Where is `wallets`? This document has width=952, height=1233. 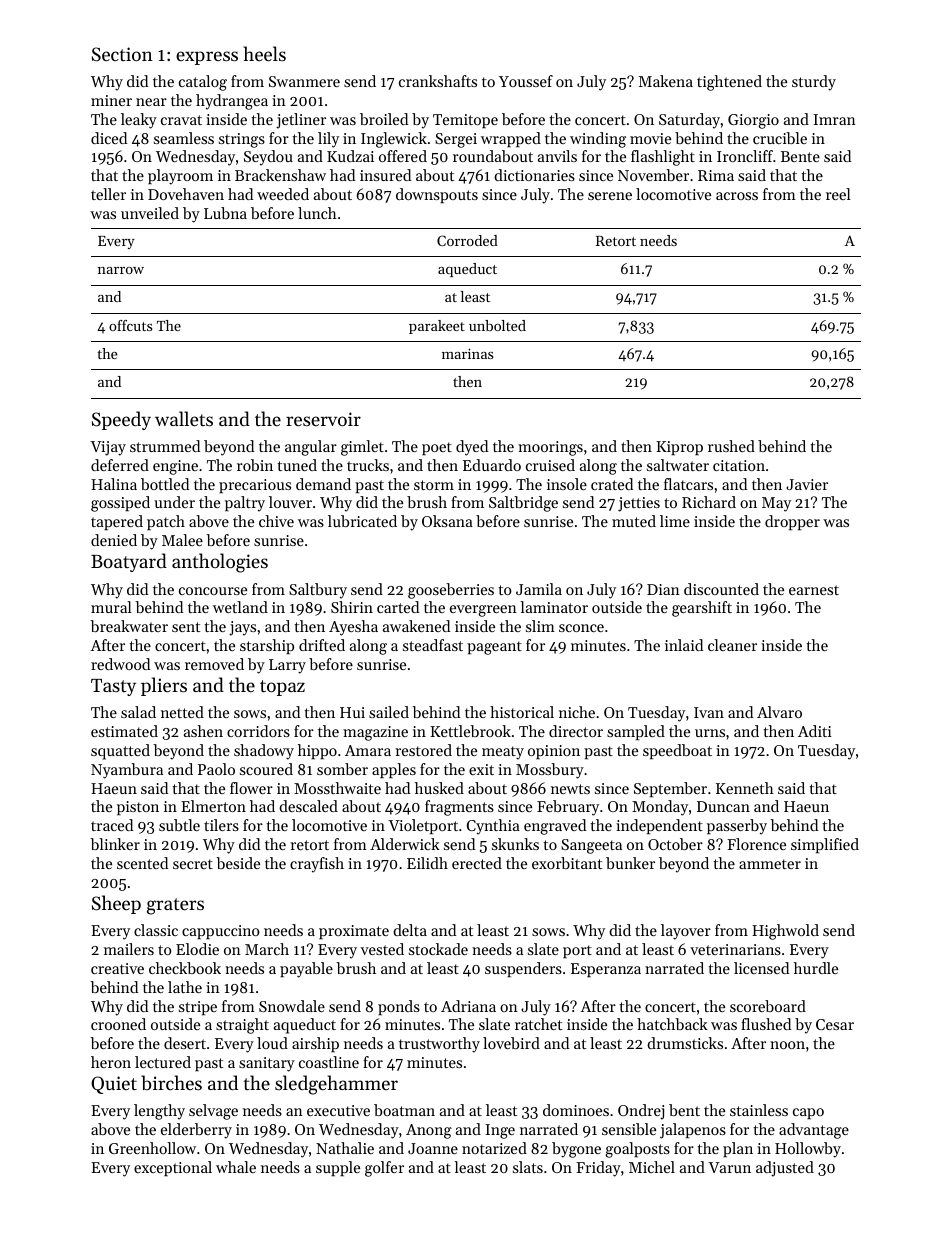
wallets is located at coordinates (184, 418).
